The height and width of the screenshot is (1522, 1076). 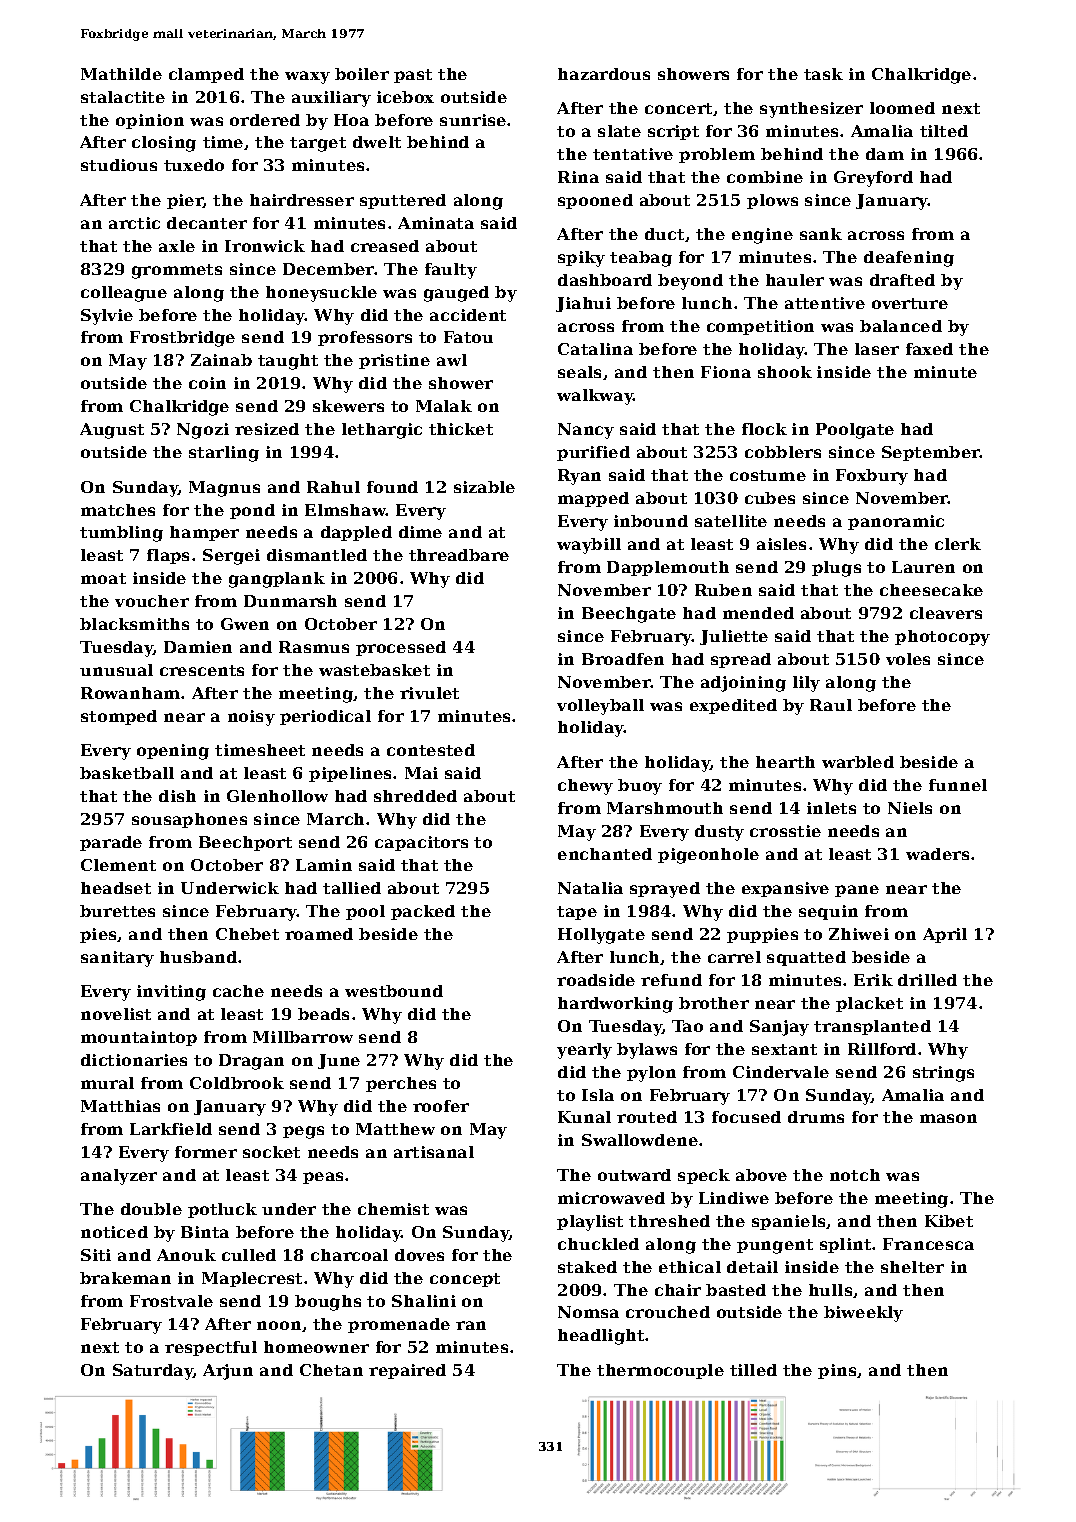 What do you see at coordinates (96, 1255) in the screenshot?
I see `Siti` at bounding box center [96, 1255].
